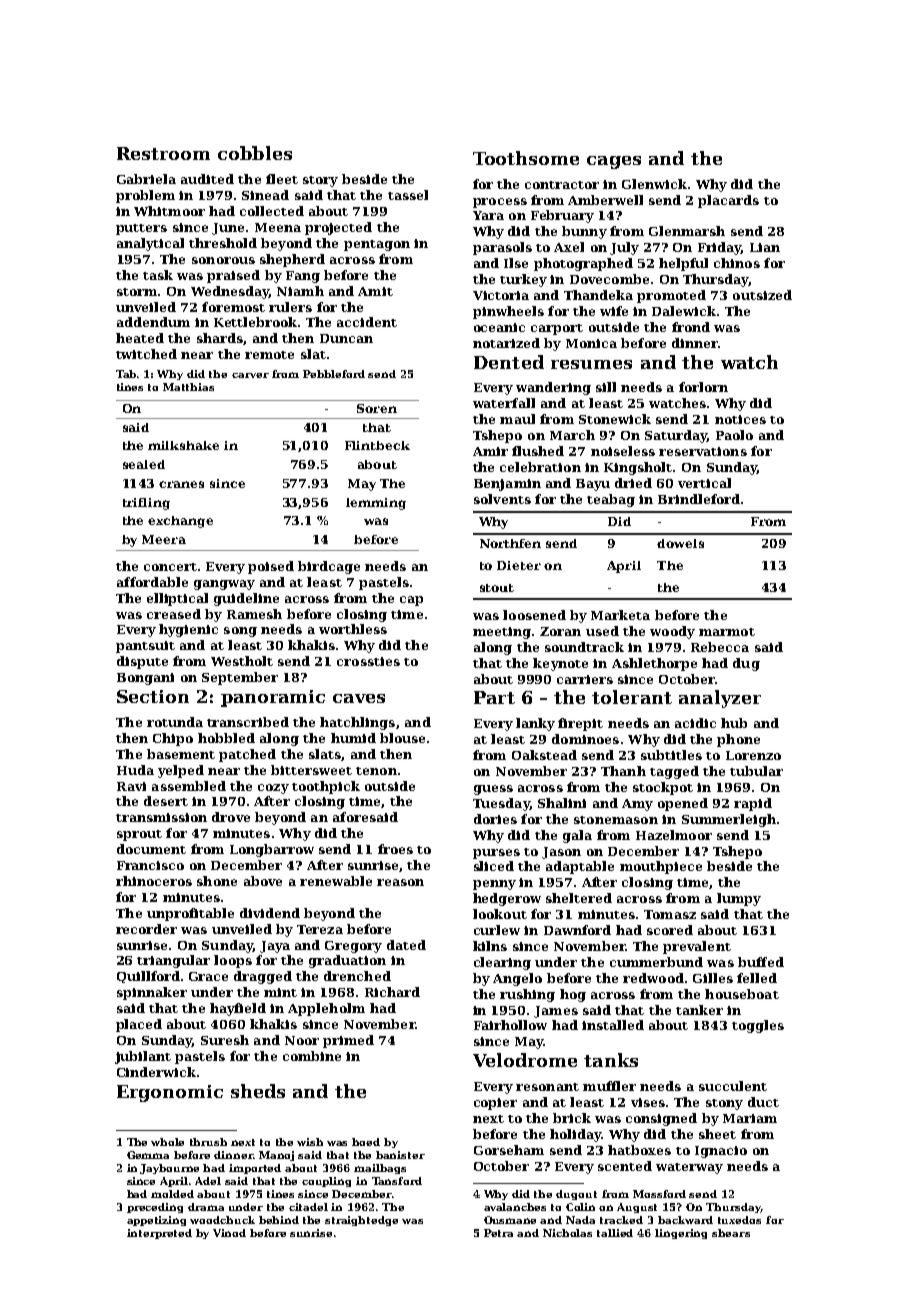 Image resolution: width=908 pixels, height=1316 pixels. Describe the element at coordinates (615, 1233) in the document. I see `tallied` at that location.
